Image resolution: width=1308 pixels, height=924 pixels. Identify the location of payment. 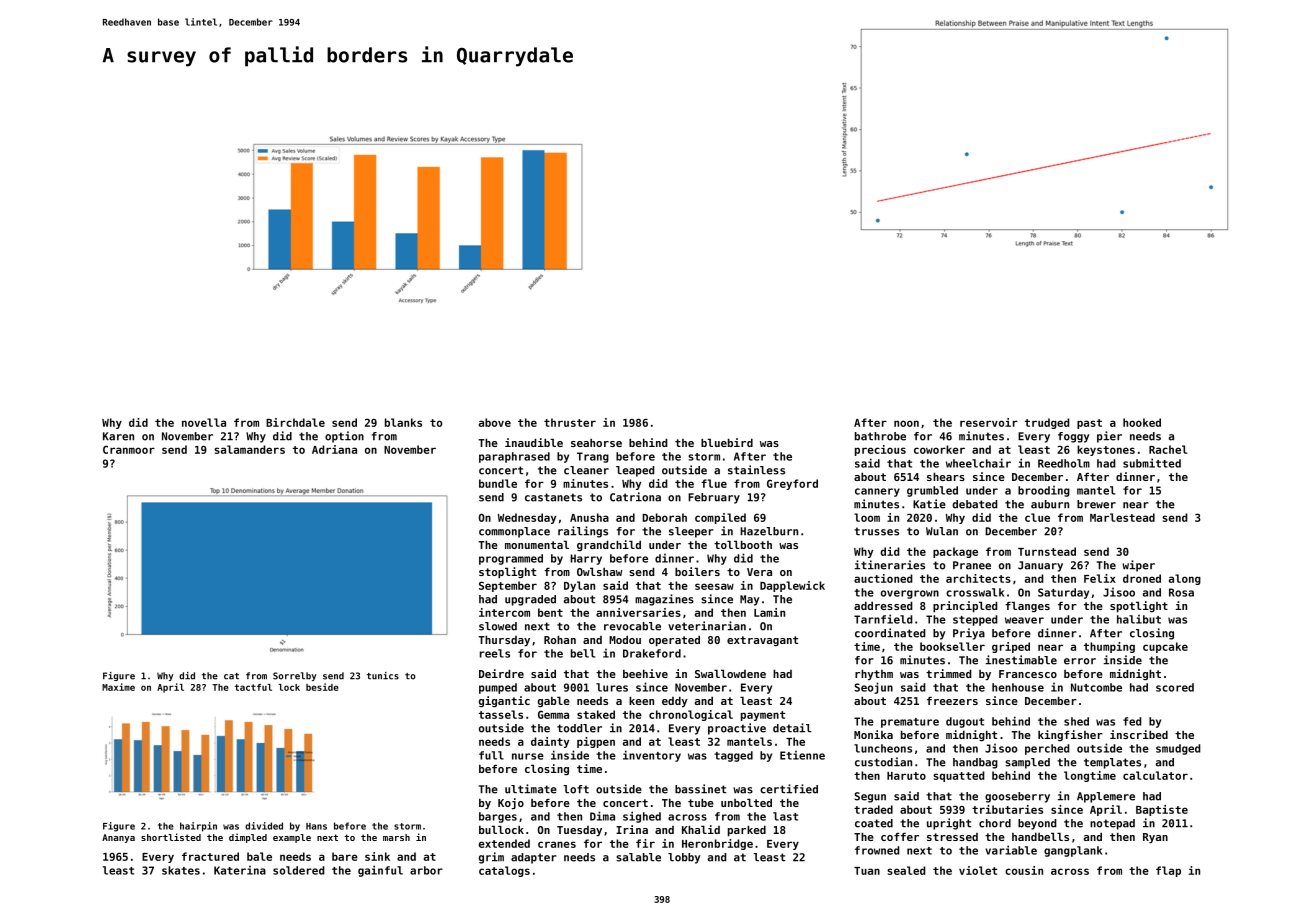
(763, 716).
